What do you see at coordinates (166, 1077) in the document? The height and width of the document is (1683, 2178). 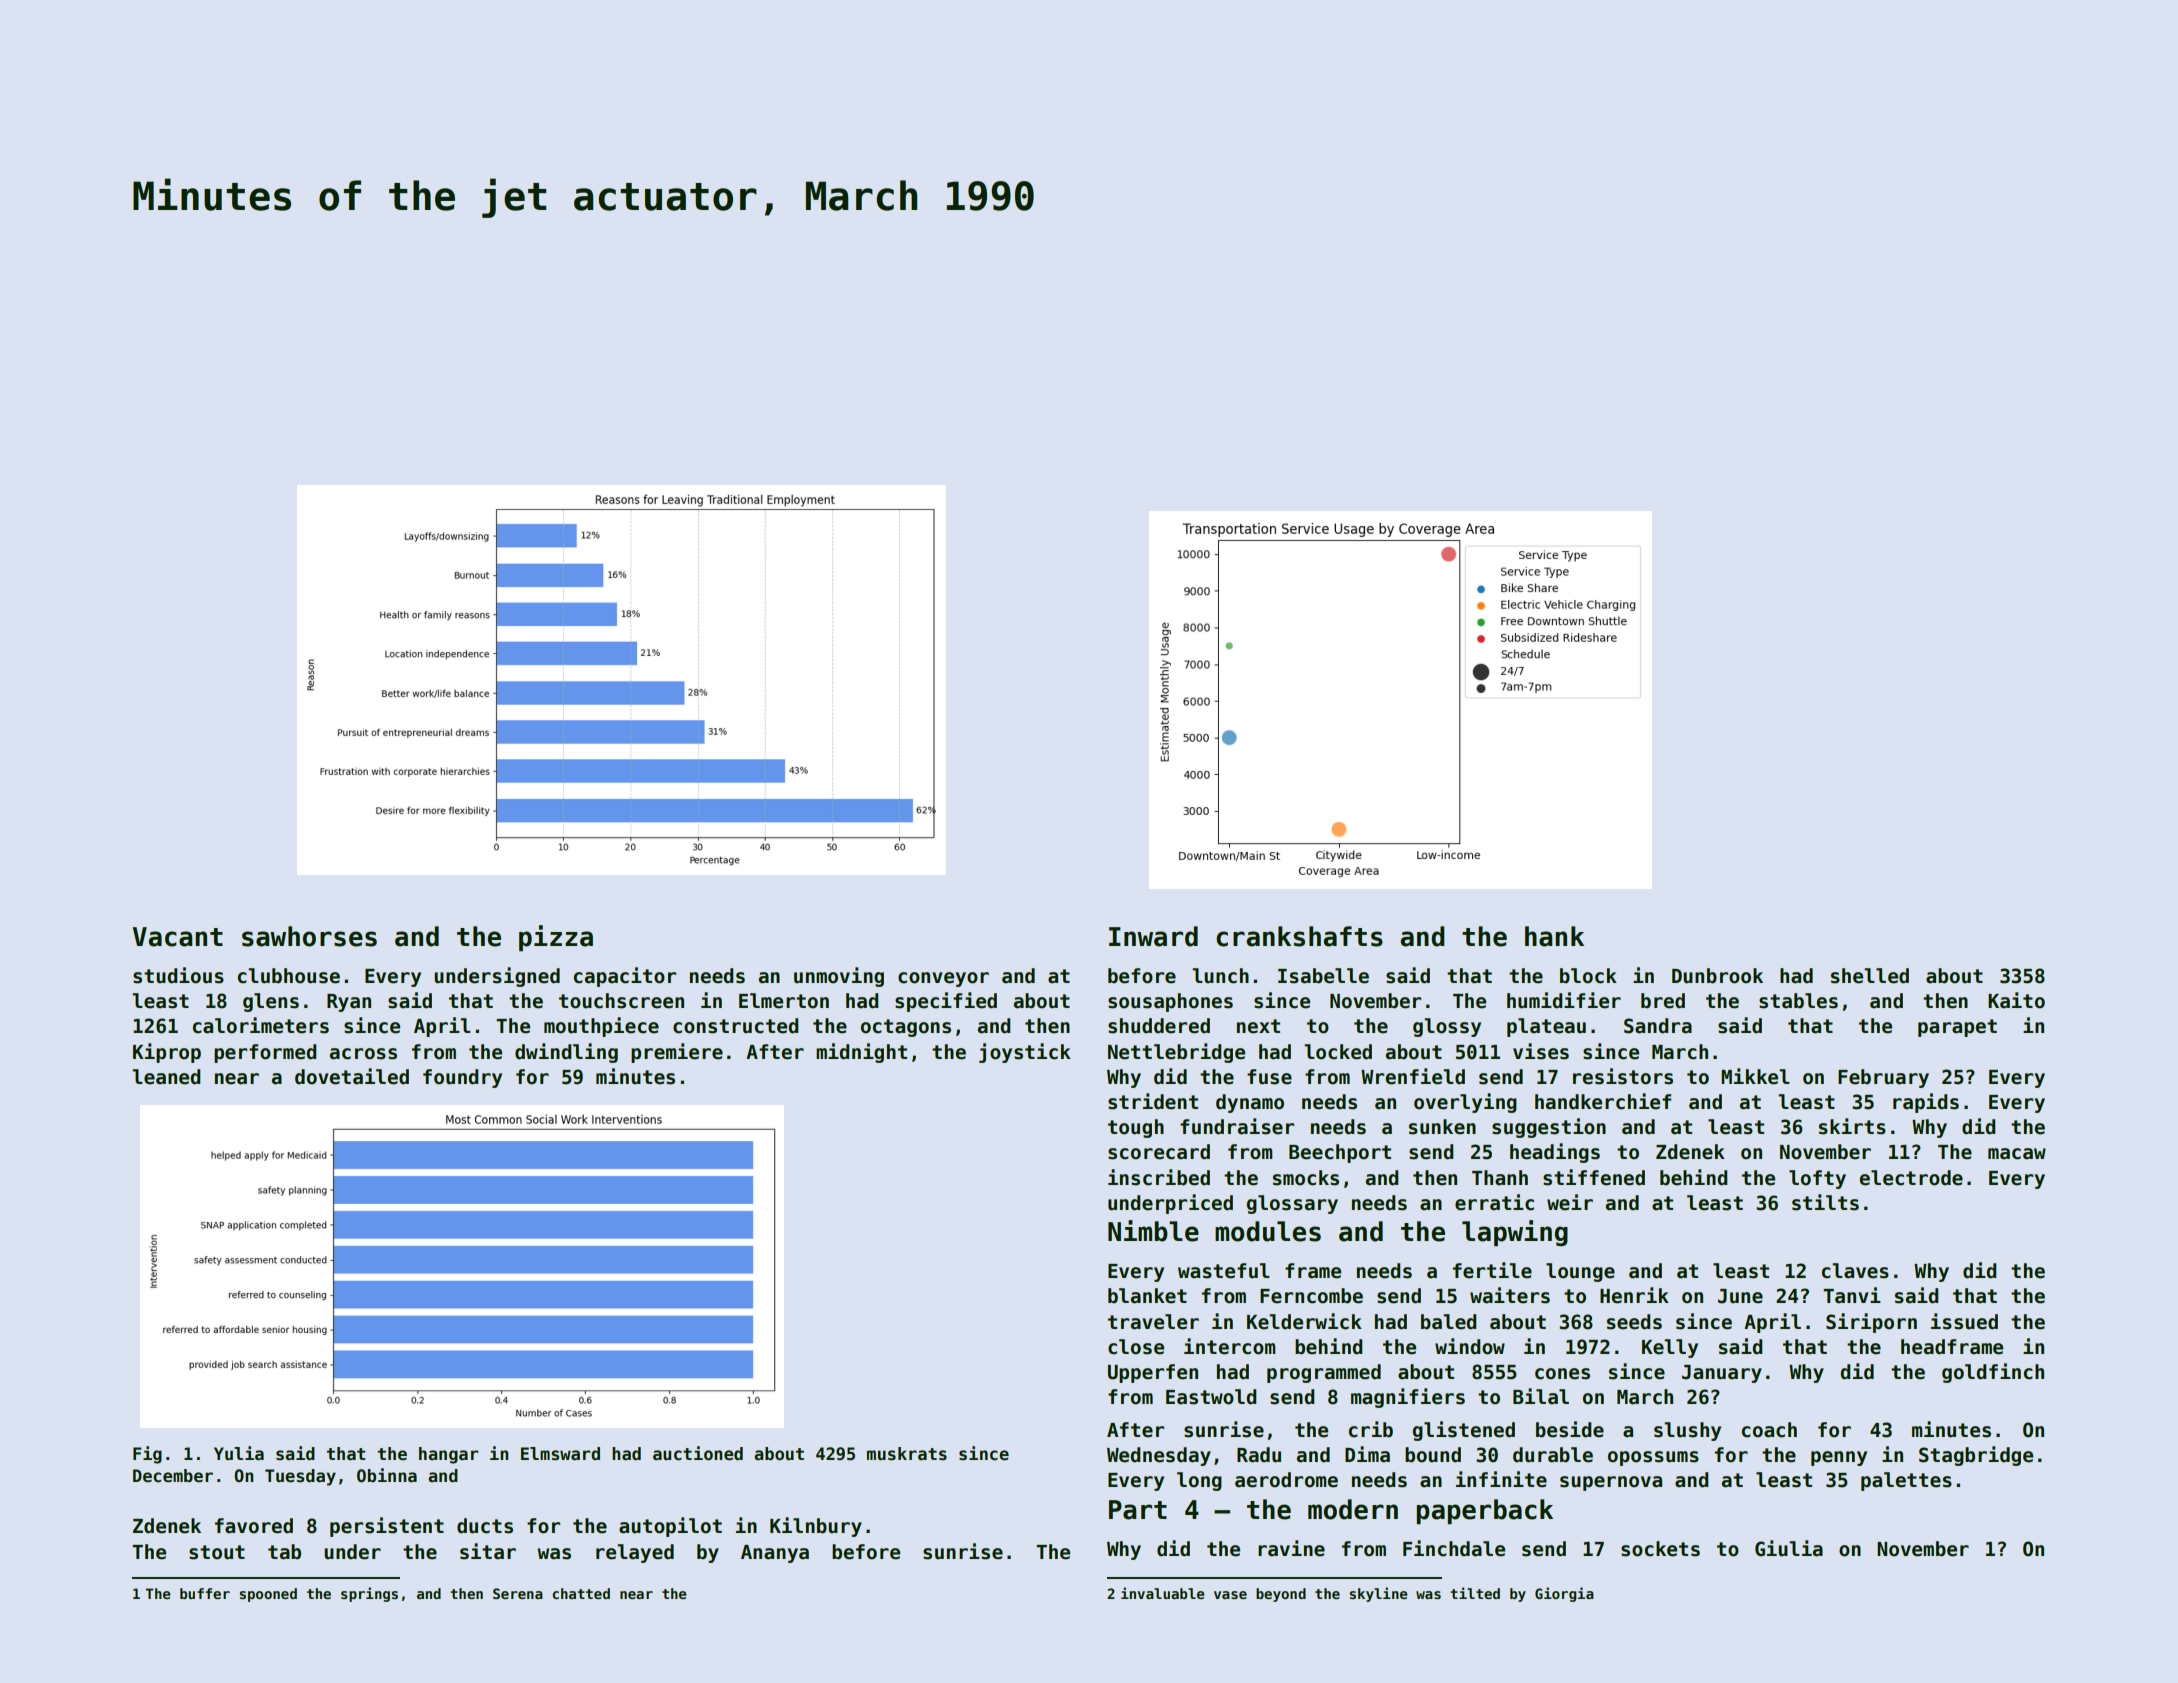 I see `leaned` at bounding box center [166, 1077].
